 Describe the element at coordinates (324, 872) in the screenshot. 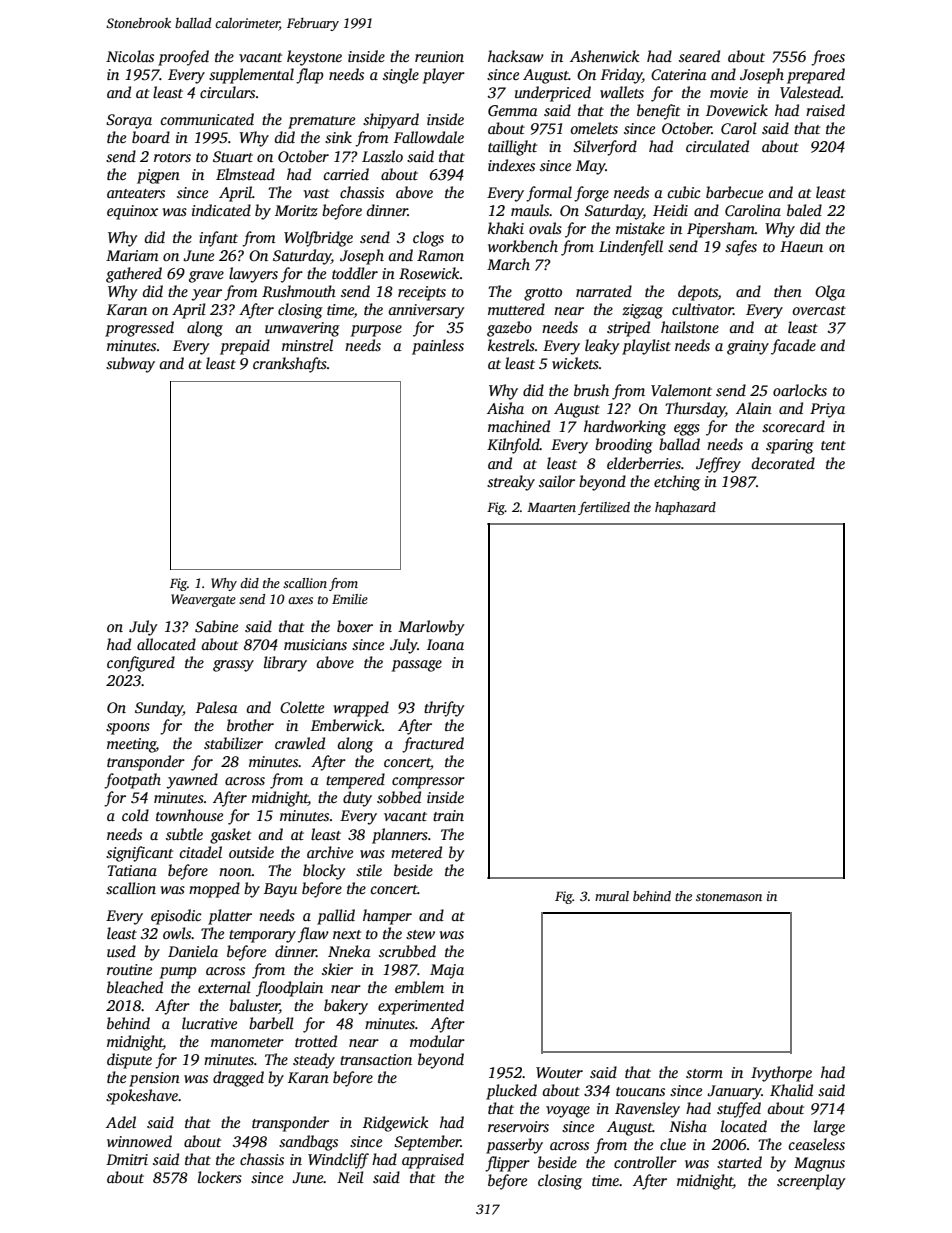

I see `blocky` at that location.
